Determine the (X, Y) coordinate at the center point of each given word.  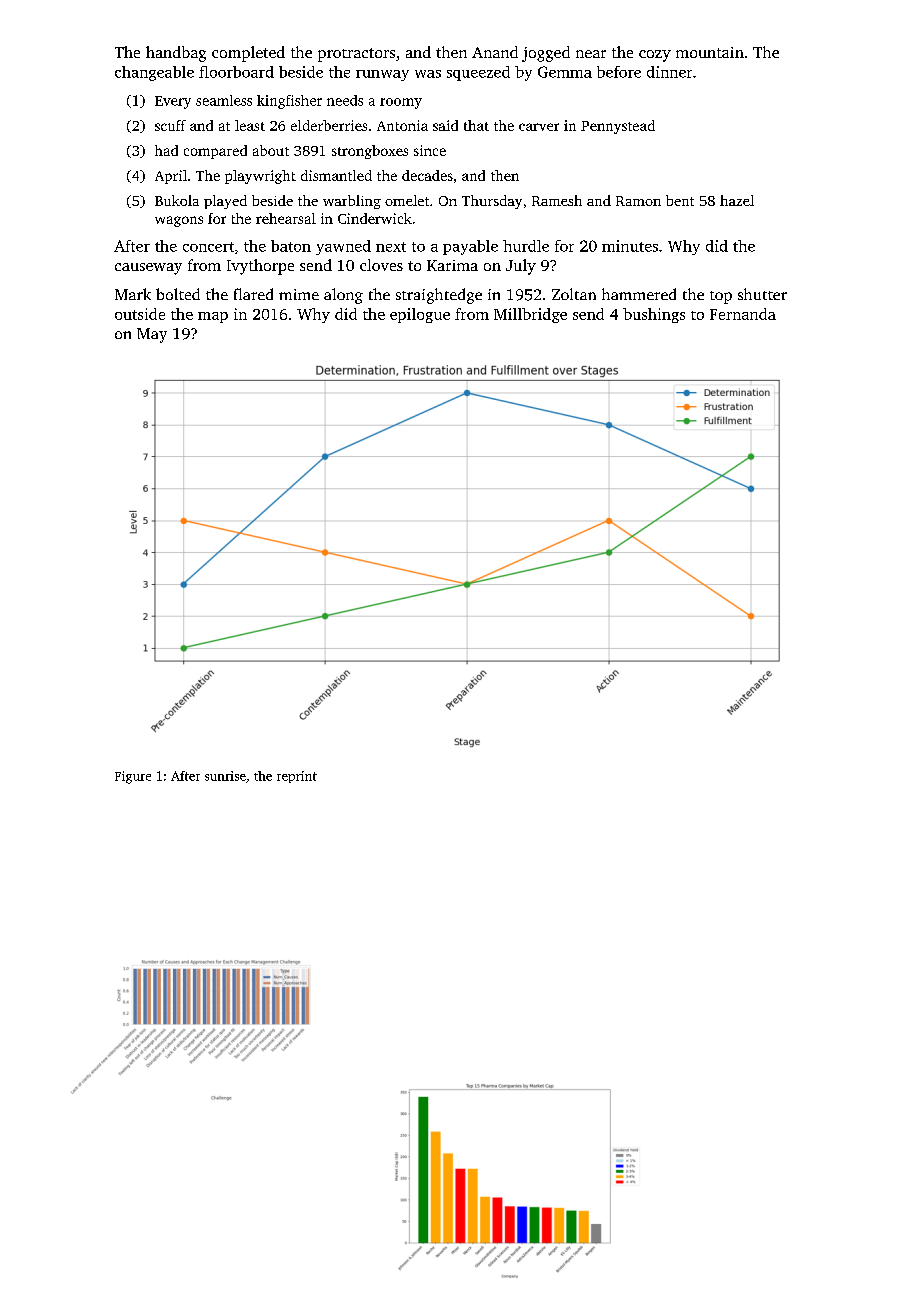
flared (253, 294)
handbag (176, 54)
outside (140, 314)
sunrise (225, 776)
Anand (495, 52)
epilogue (420, 315)
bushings (654, 315)
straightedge (439, 296)
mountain (710, 52)
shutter (762, 294)
